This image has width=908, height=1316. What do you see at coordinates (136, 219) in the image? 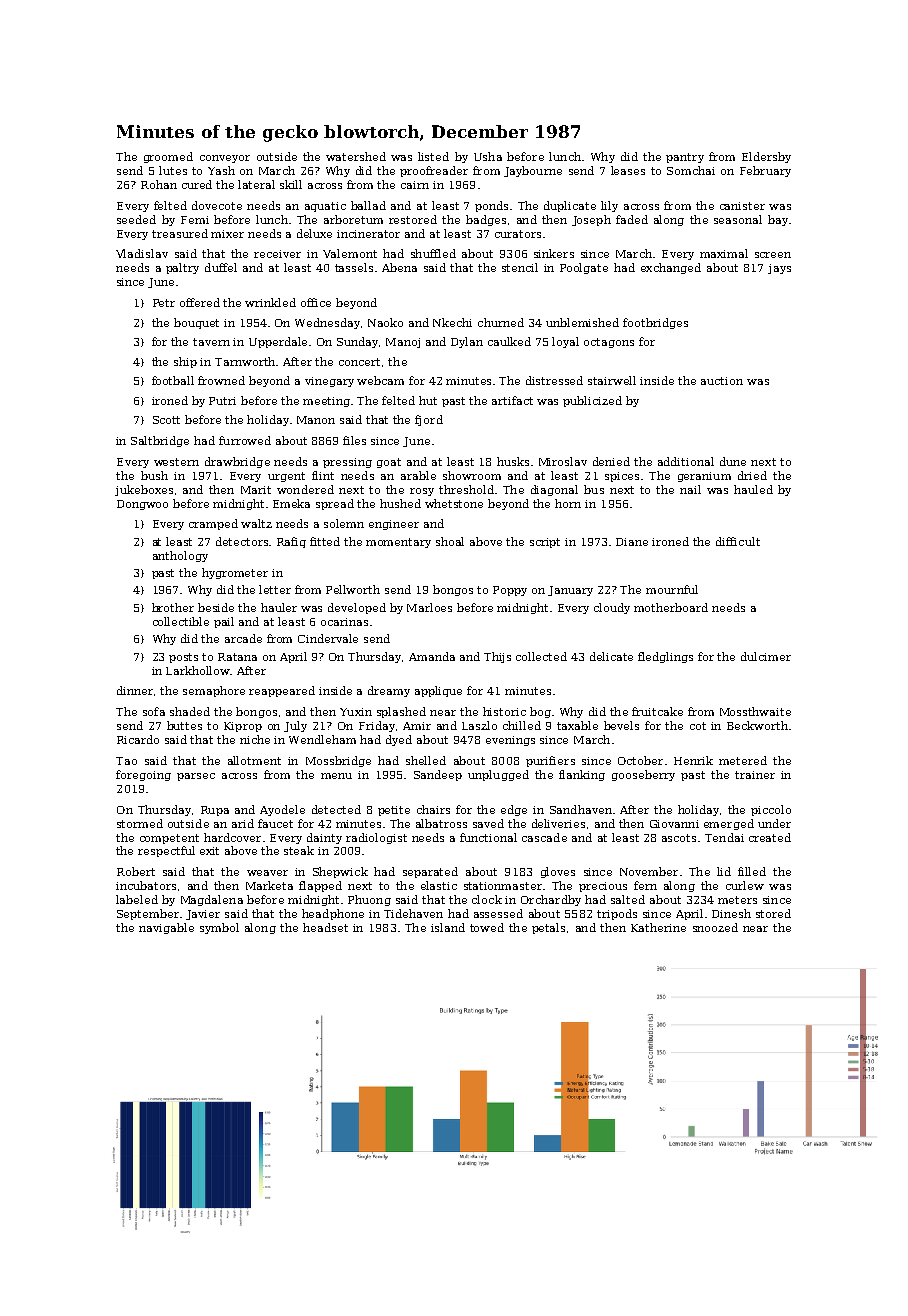
I see `seeded` at bounding box center [136, 219].
